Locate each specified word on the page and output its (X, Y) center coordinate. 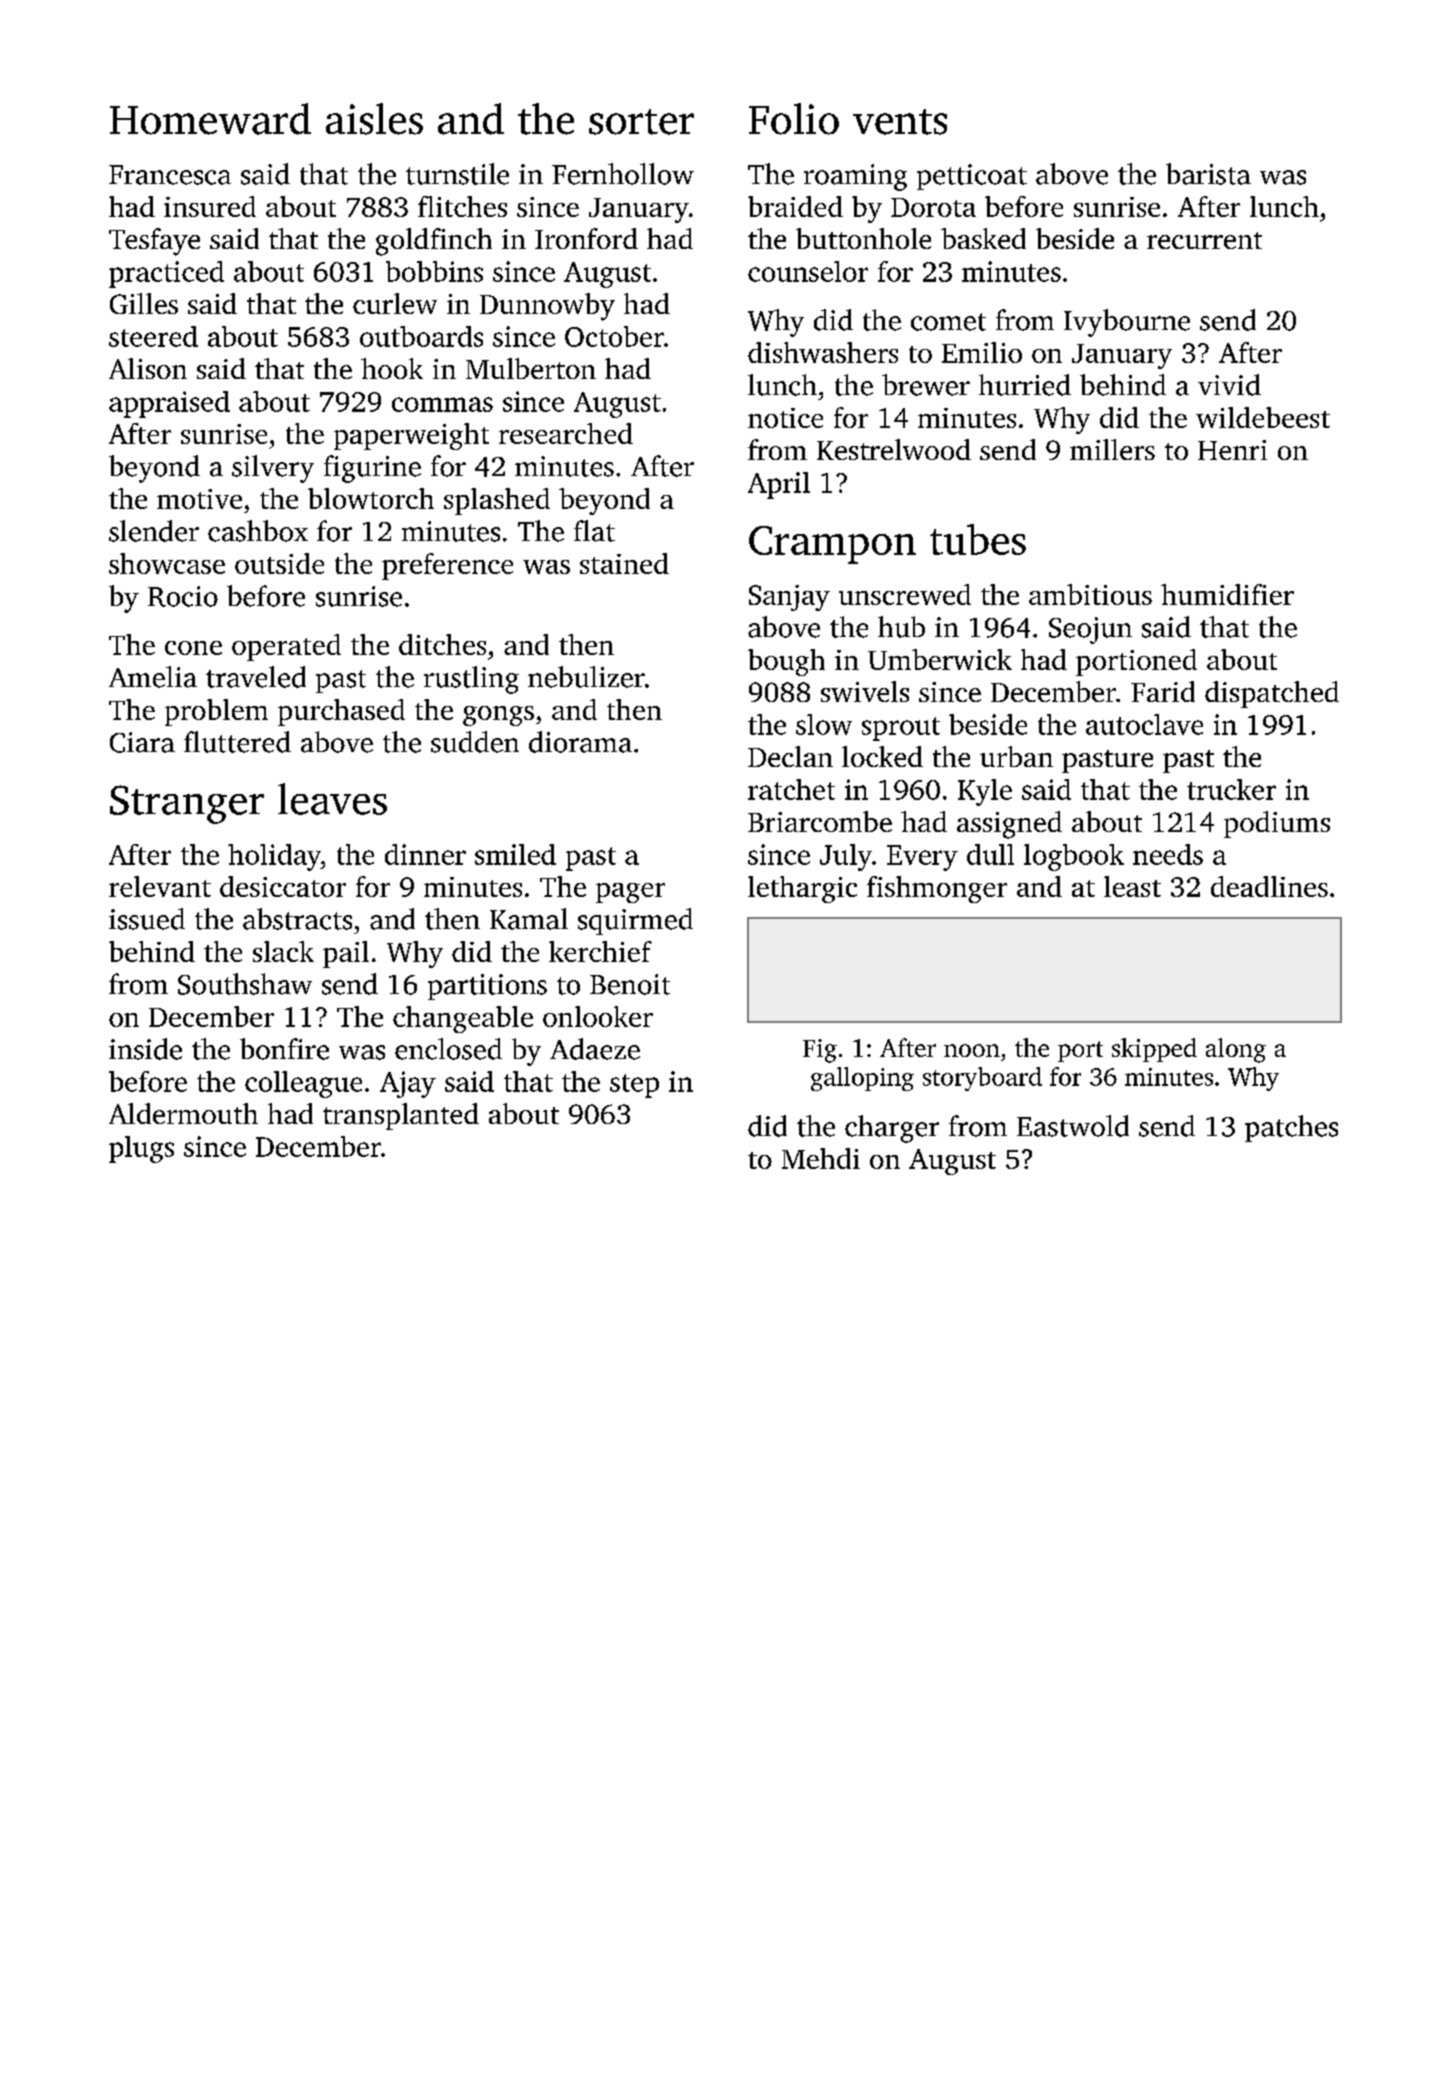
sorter (641, 122)
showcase (167, 563)
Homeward (210, 119)
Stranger (187, 804)
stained (624, 563)
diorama (580, 742)
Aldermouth (183, 1113)
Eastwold (1073, 1126)
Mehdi (821, 1158)
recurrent (1204, 240)
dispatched (1272, 694)
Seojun (1090, 630)
